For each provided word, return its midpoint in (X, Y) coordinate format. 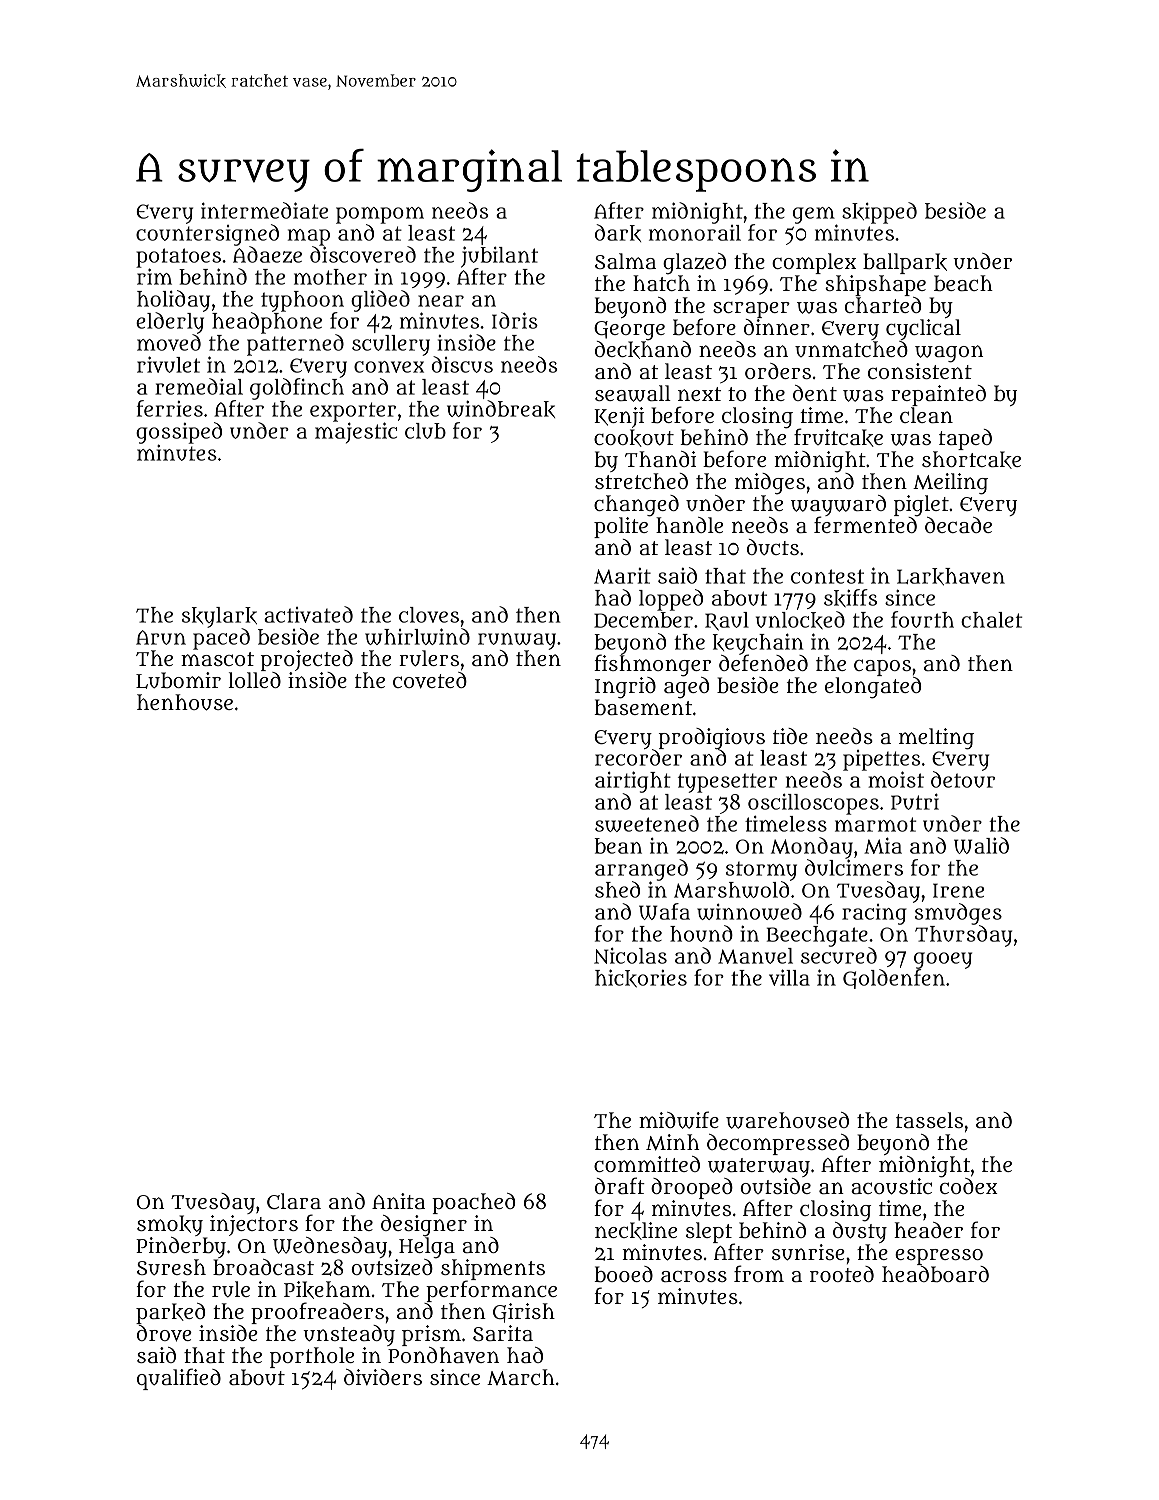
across (694, 1276)
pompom (380, 215)
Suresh (171, 1267)
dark (618, 233)
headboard (935, 1274)
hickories (641, 978)
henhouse (185, 702)
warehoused (787, 1120)
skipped (879, 213)
